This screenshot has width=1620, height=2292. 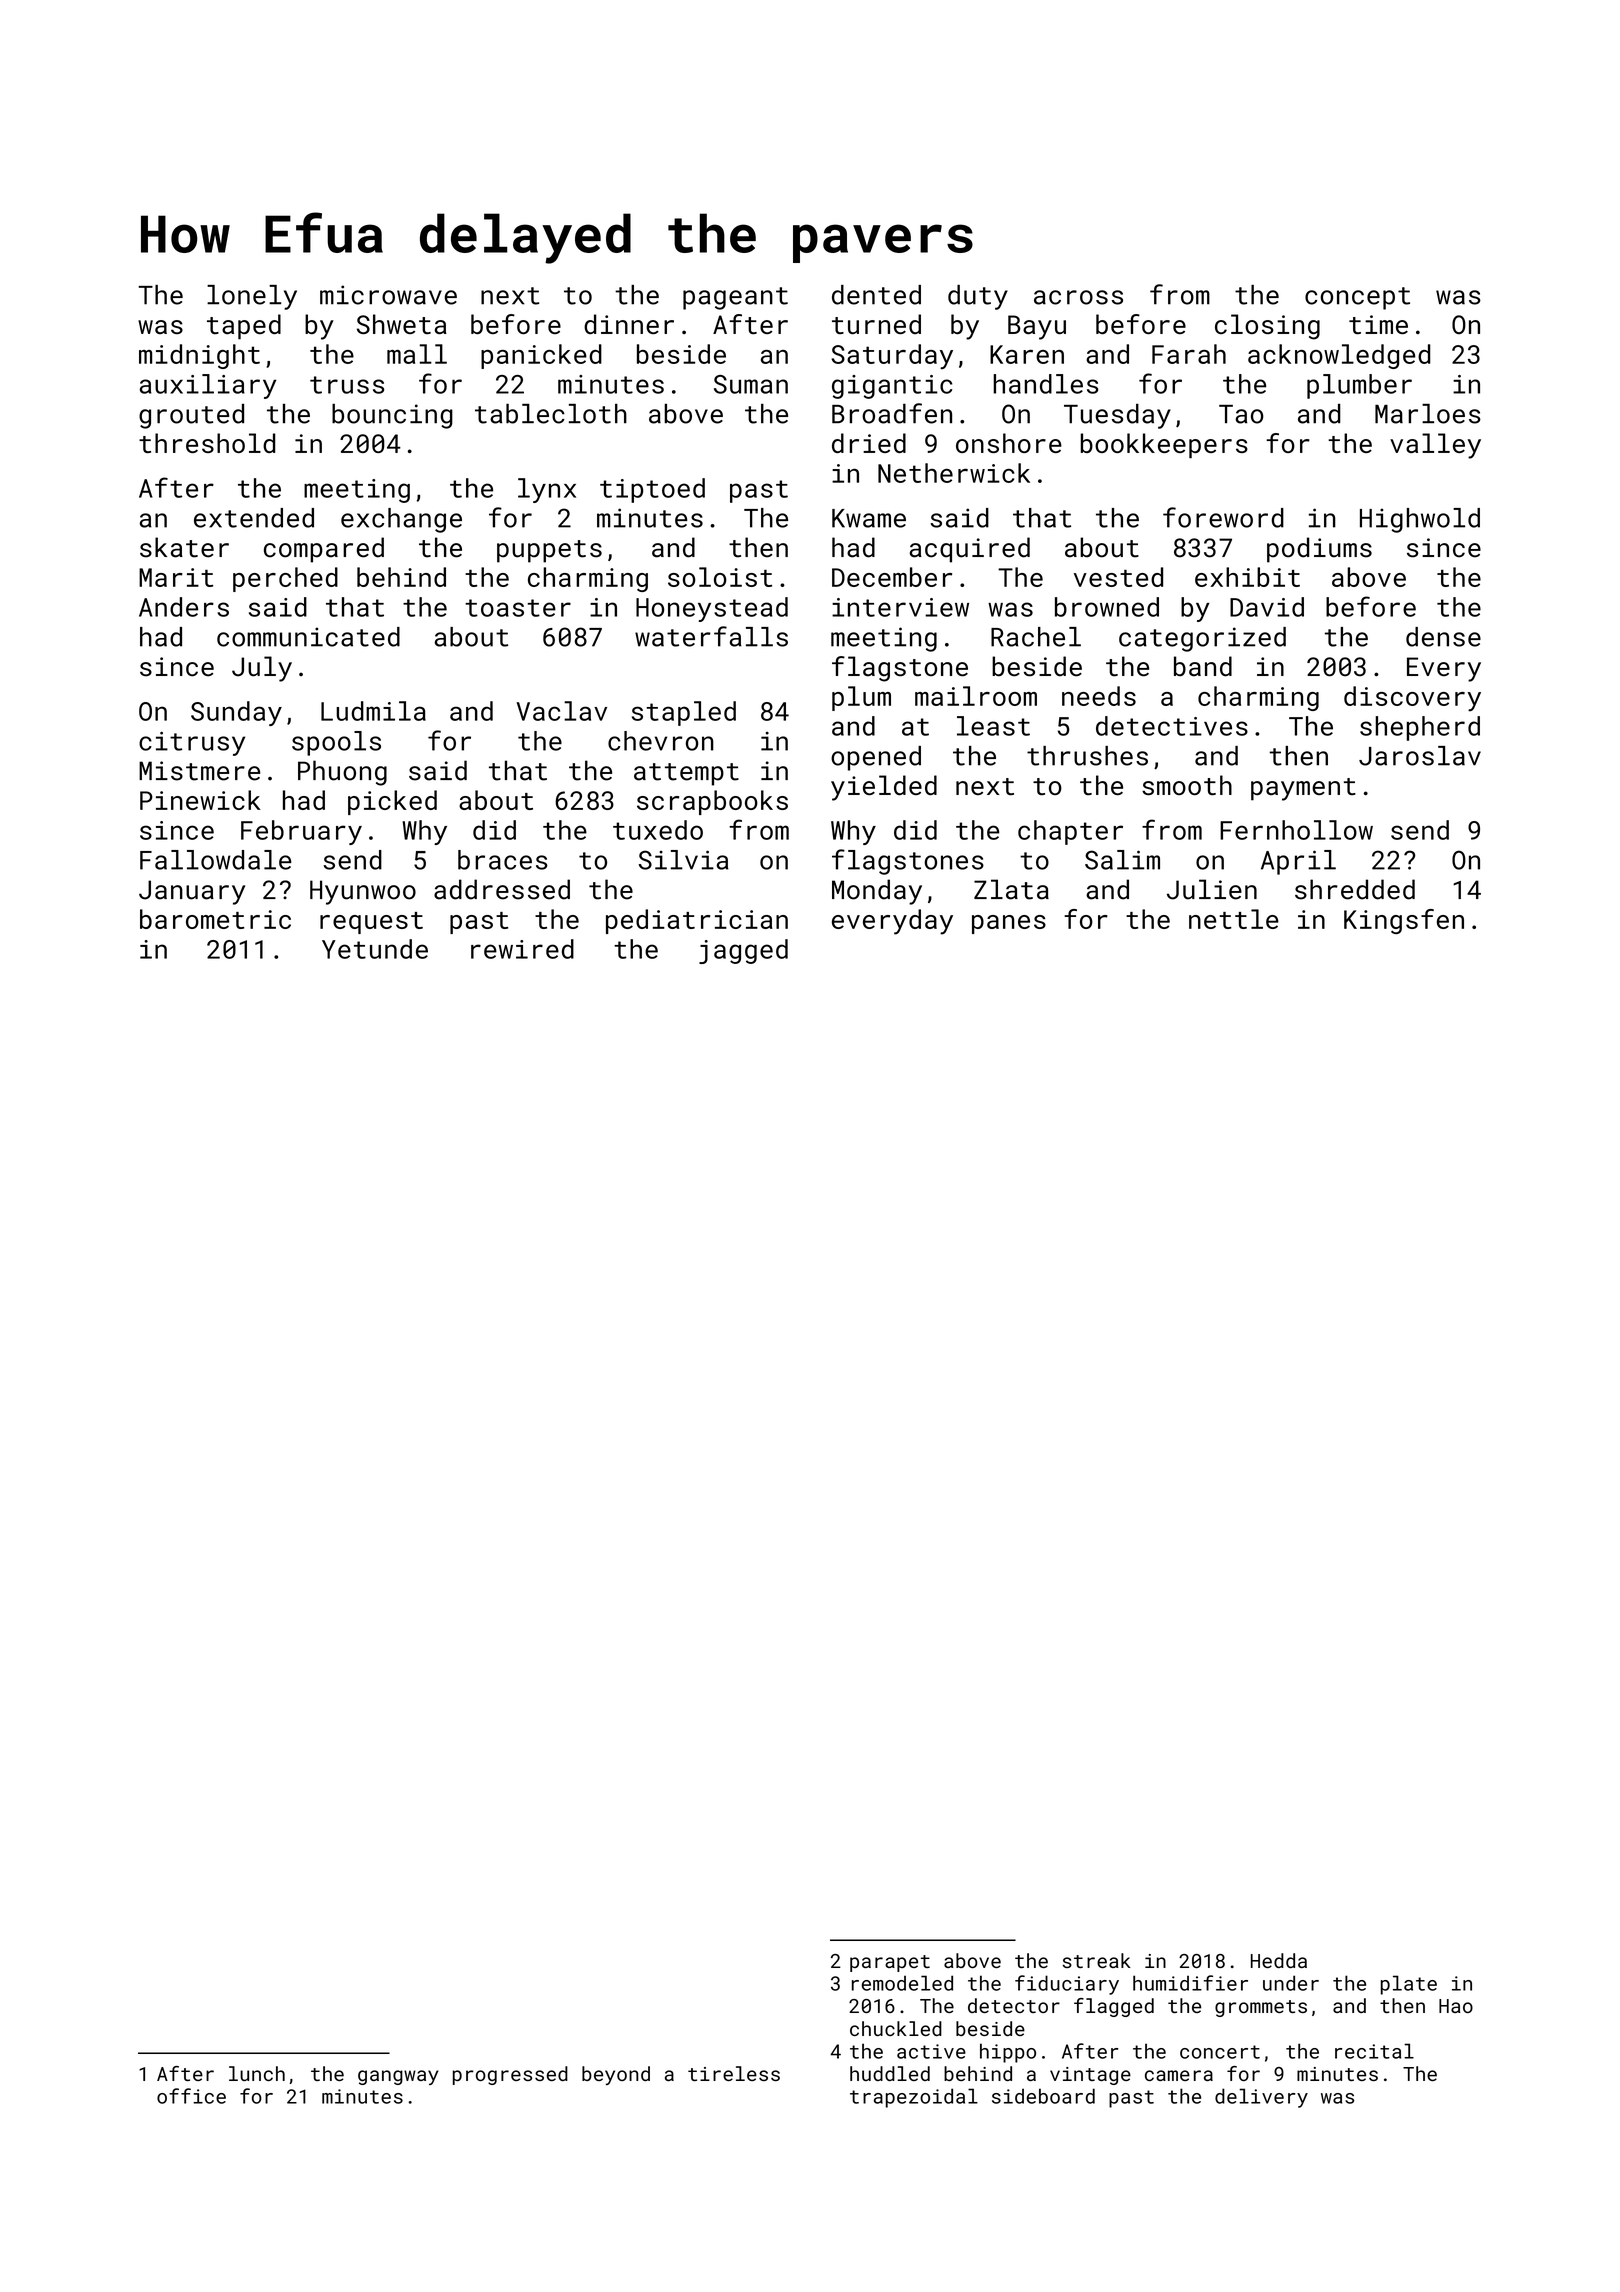 I want to click on citrusy, so click(x=192, y=743).
